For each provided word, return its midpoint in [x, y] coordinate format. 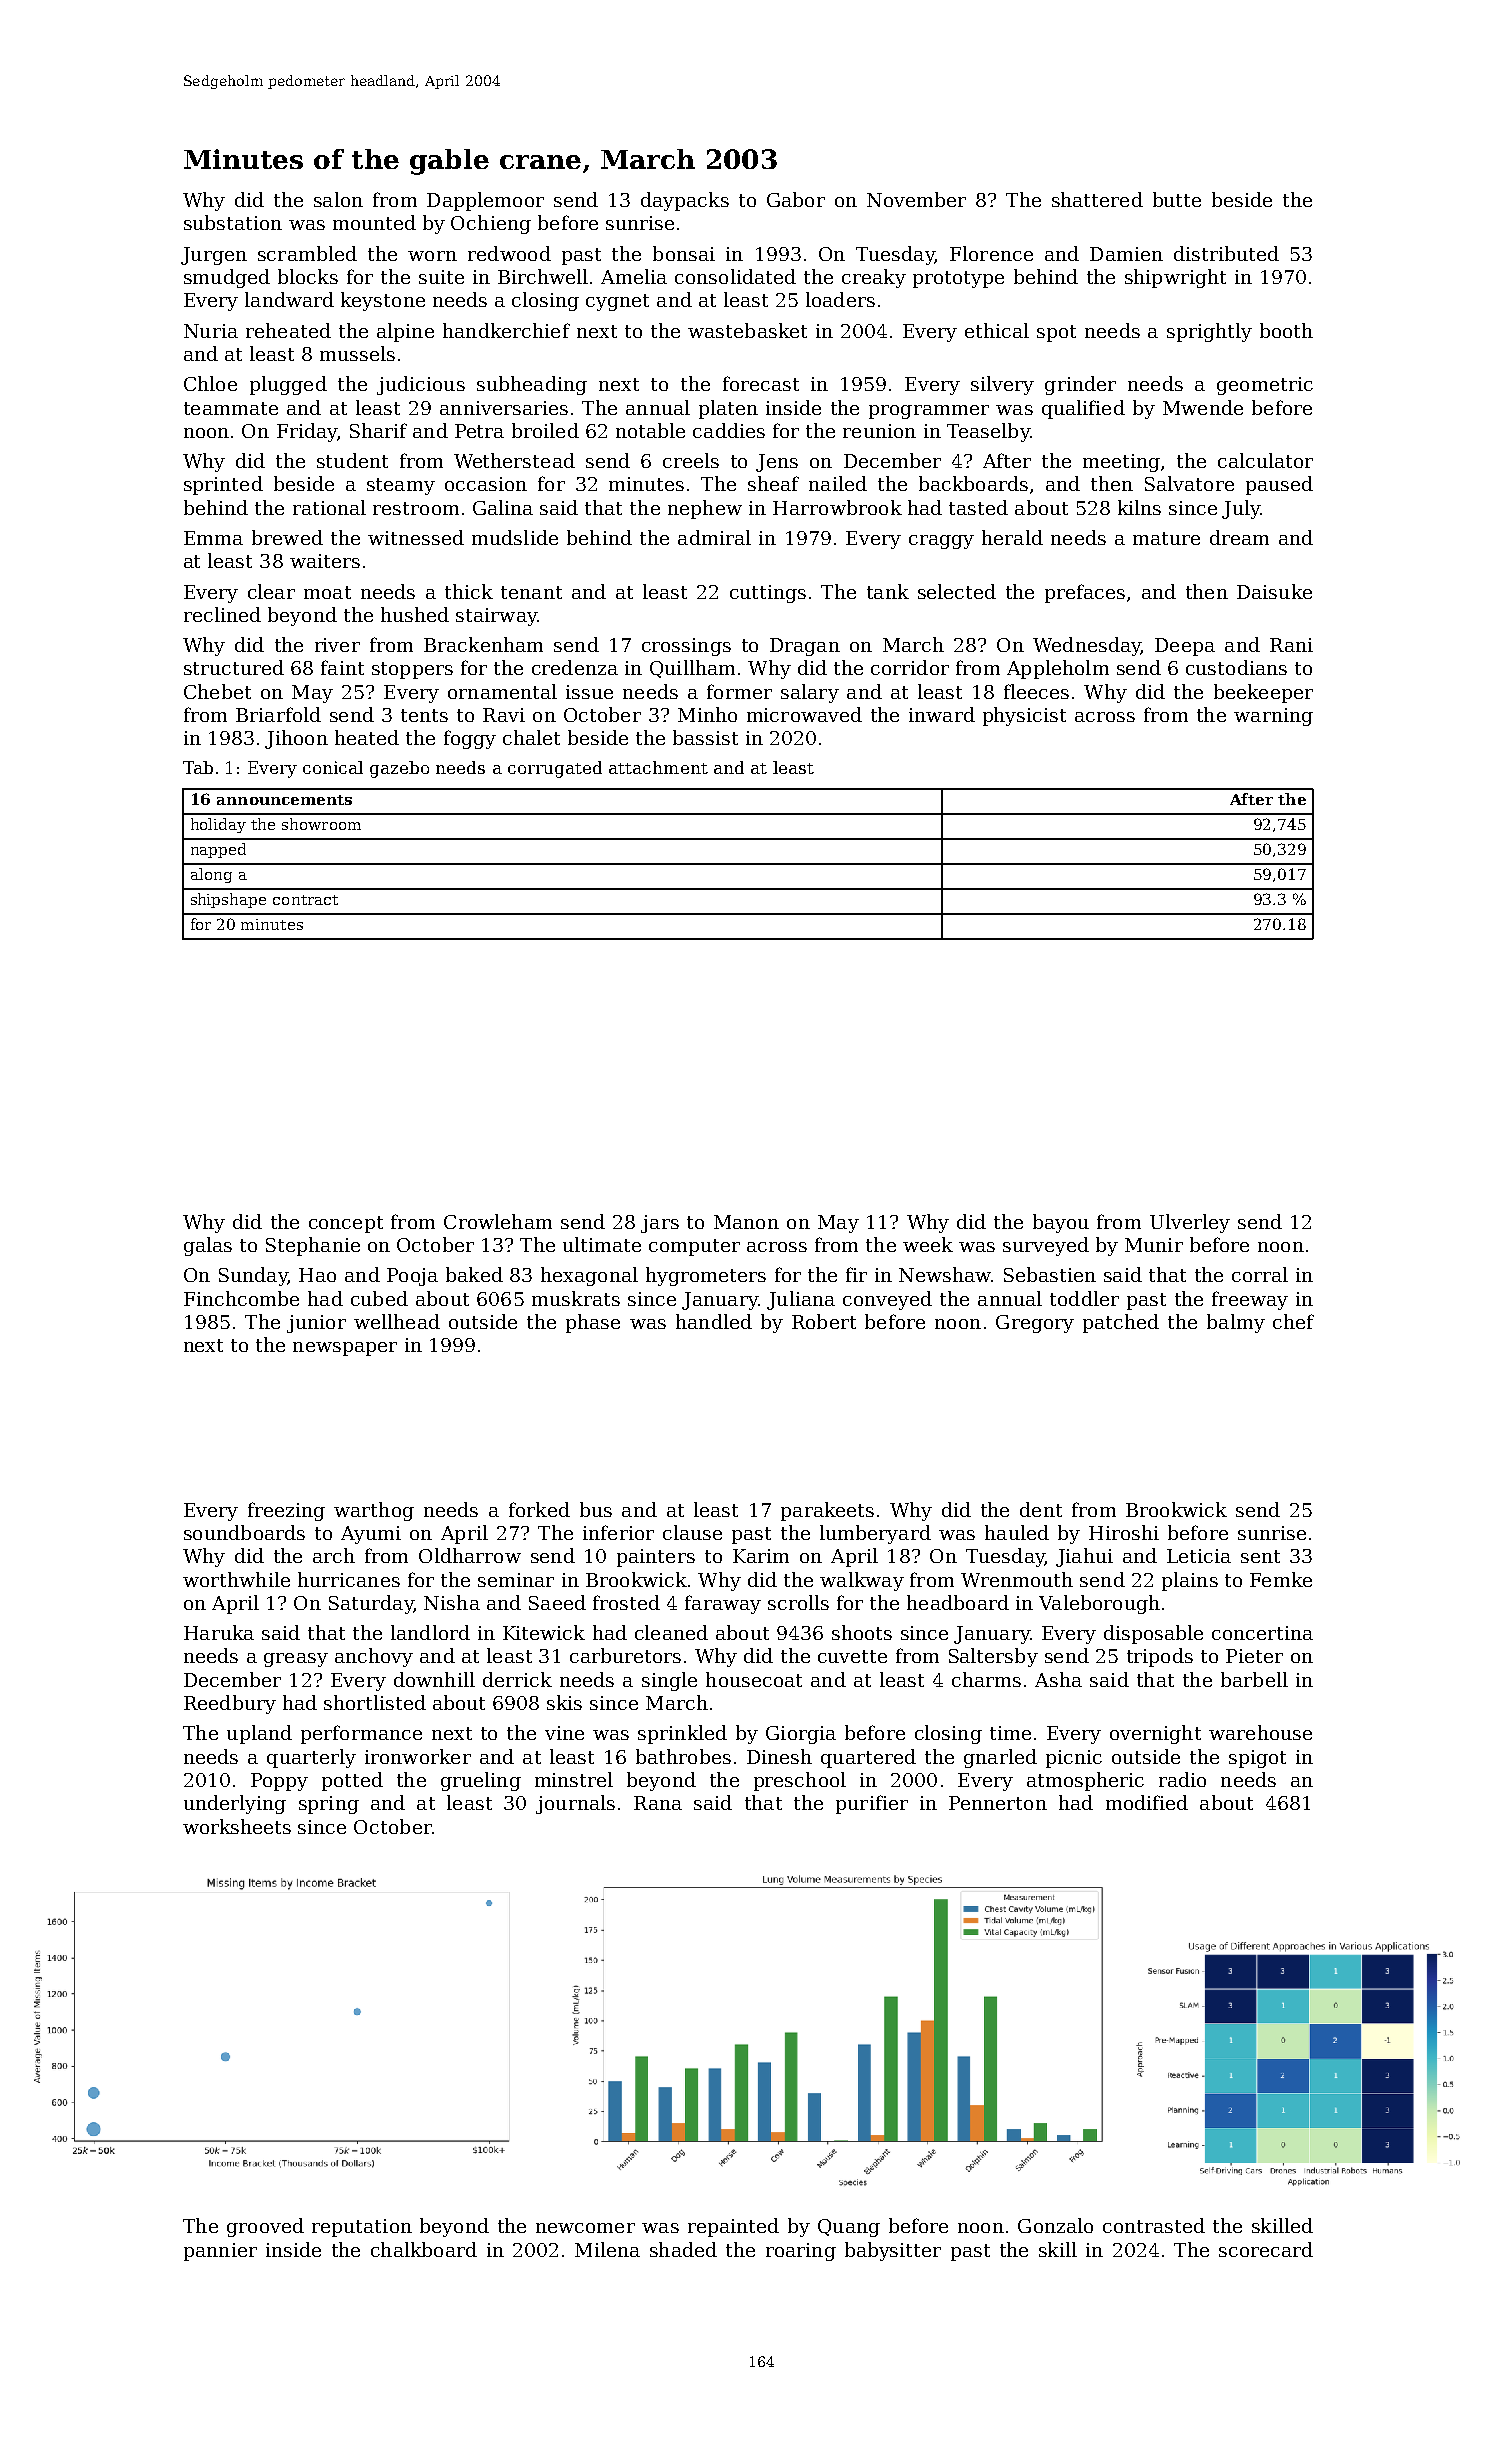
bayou [1061, 1223]
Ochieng [491, 224]
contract [305, 900]
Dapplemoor [485, 201]
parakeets [827, 1511]
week [928, 1244]
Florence [991, 253]
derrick [517, 1679]
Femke [1281, 1579]
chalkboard [424, 2249]
